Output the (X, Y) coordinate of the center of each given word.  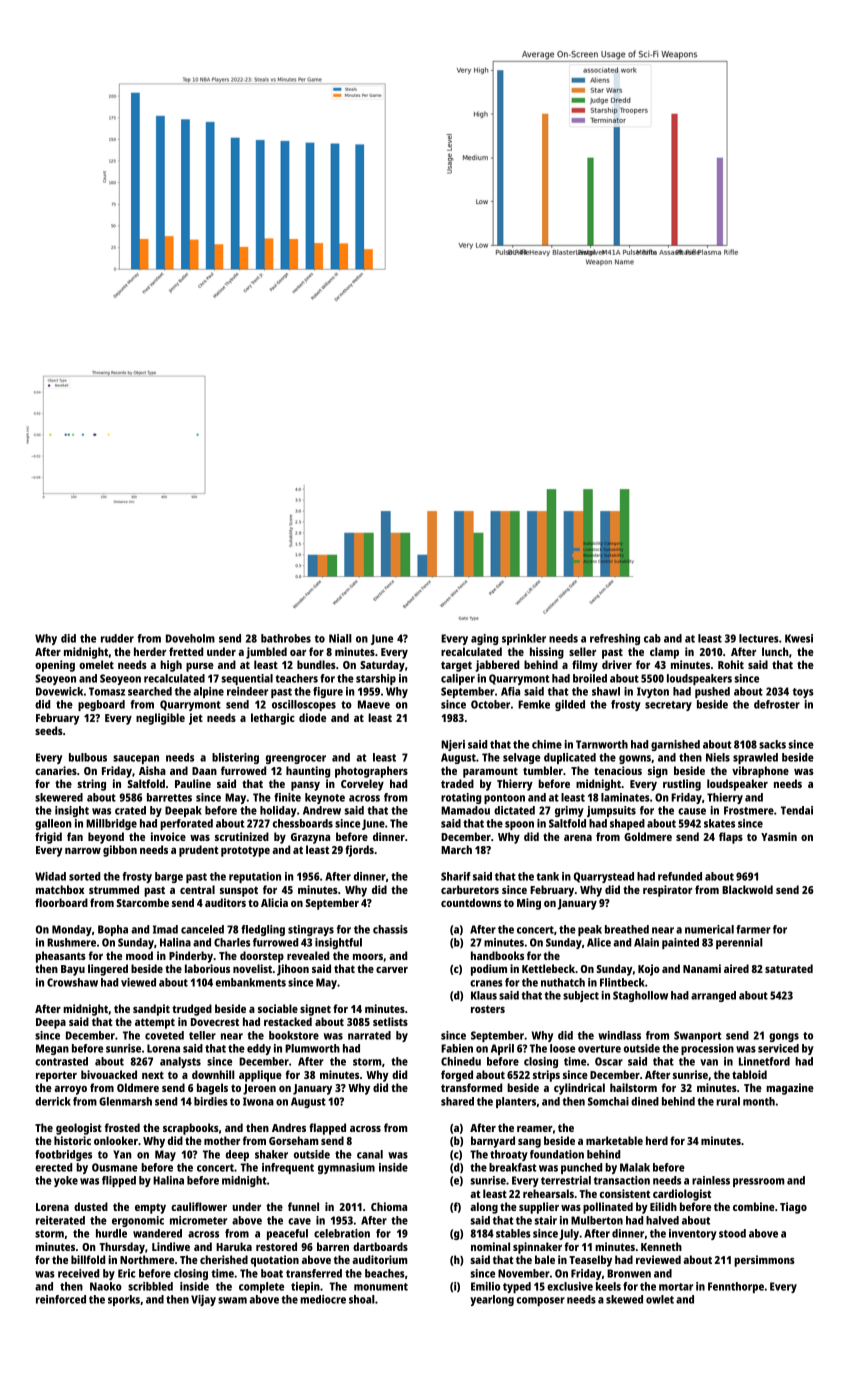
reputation (255, 877)
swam (232, 1300)
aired (736, 968)
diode (312, 717)
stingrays (311, 930)
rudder (117, 638)
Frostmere (749, 810)
